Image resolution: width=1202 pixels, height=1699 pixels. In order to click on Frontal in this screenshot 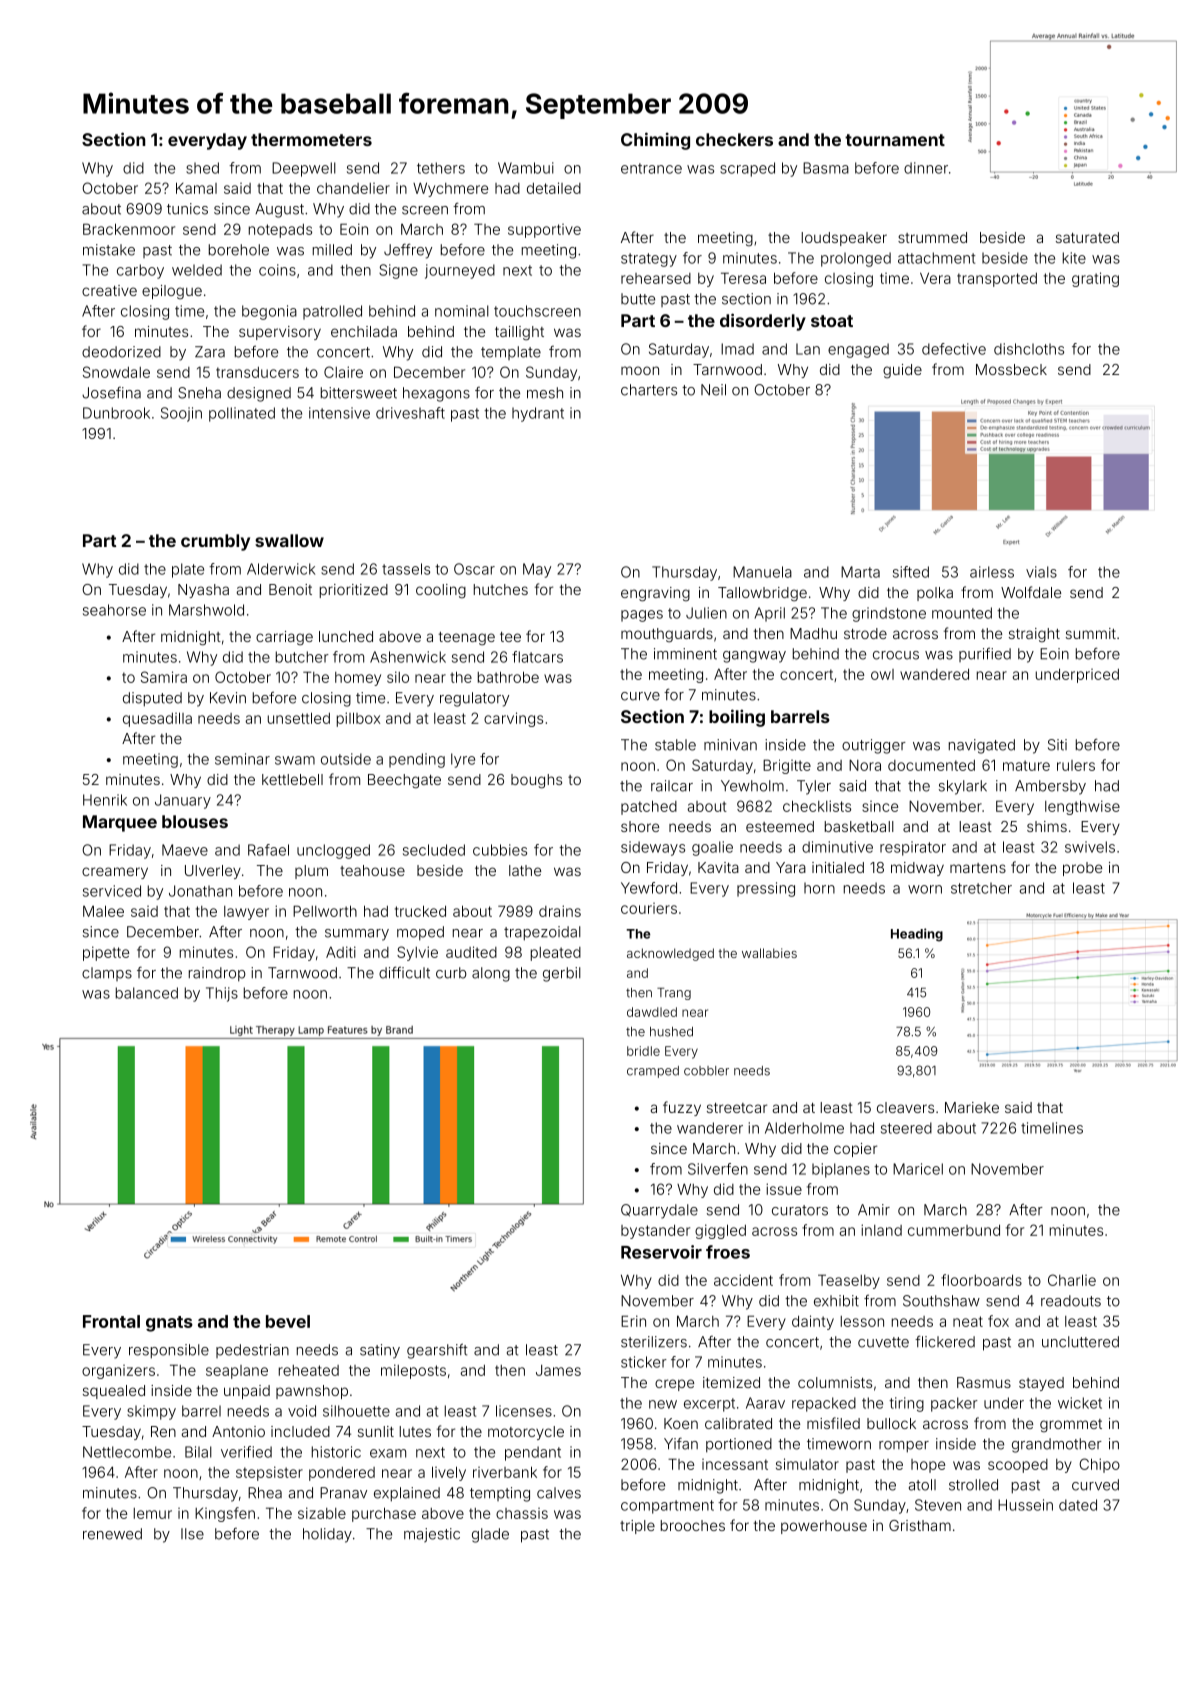, I will do `click(111, 1321)`.
